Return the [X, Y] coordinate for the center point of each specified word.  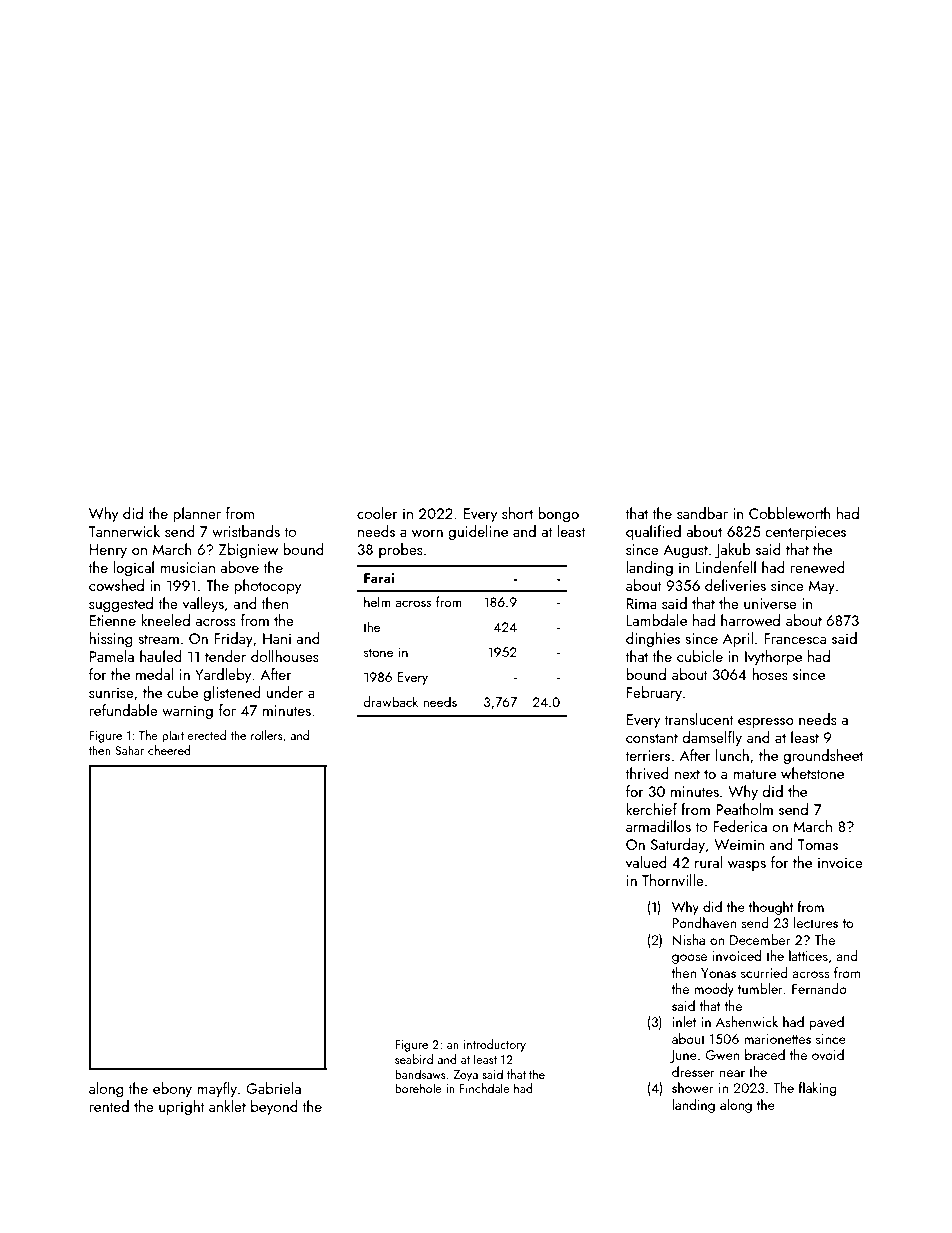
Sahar [129, 750]
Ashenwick [747, 1021]
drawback [390, 701]
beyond [274, 1108]
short [517, 513]
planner [197, 514]
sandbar [702, 513]
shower [693, 1087]
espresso [766, 723]
